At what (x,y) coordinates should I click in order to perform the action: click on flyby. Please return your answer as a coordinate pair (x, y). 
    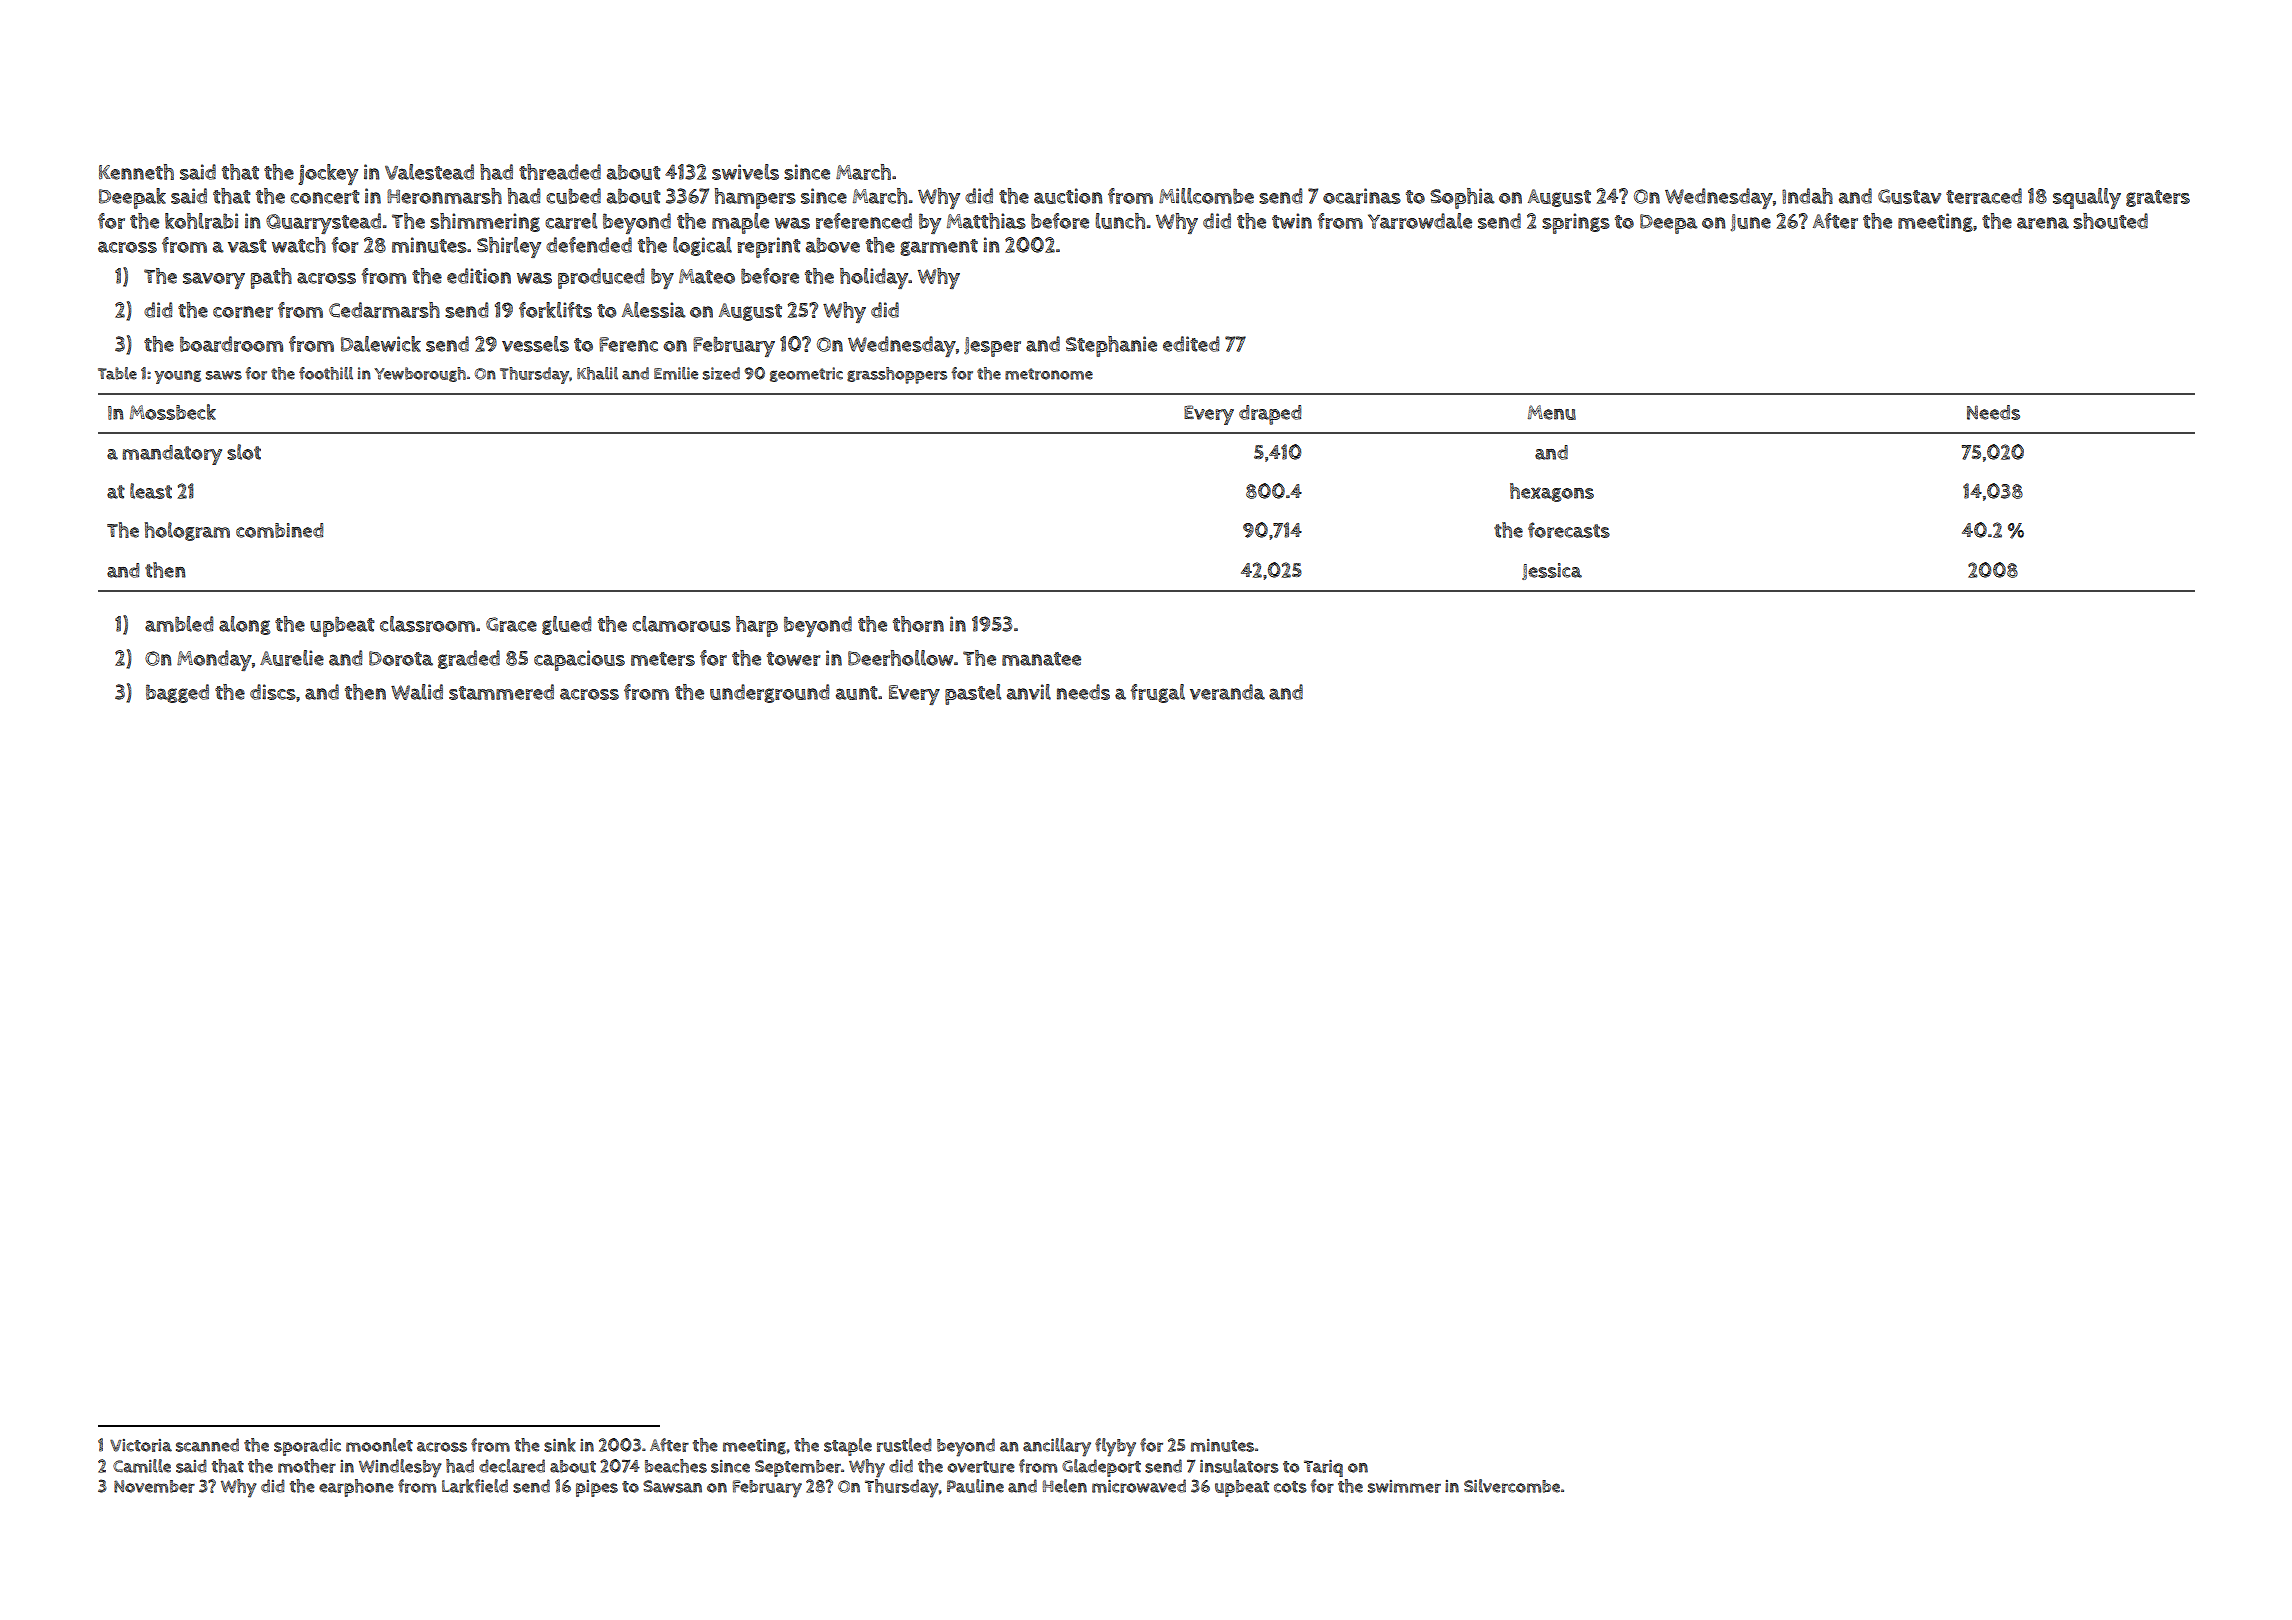
    Looking at the image, I should click on (1115, 1447).
